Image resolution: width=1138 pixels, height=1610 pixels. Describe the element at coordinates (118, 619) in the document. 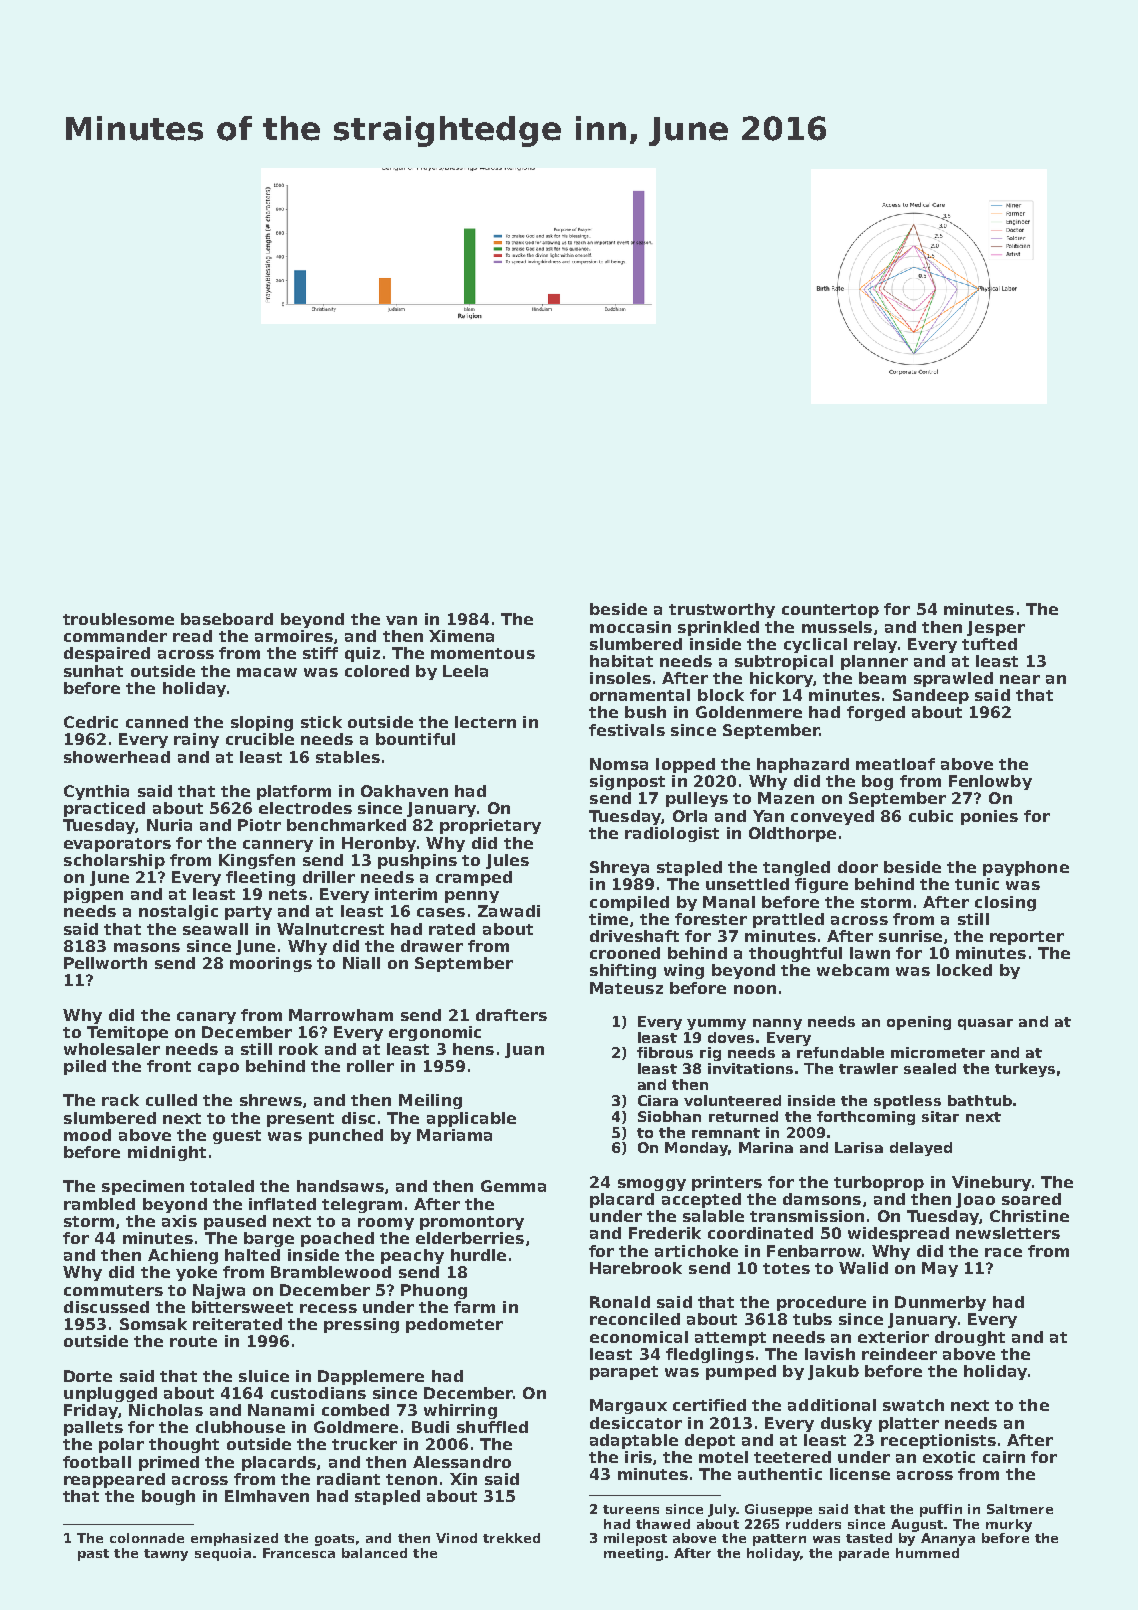

I see `troublesome` at that location.
